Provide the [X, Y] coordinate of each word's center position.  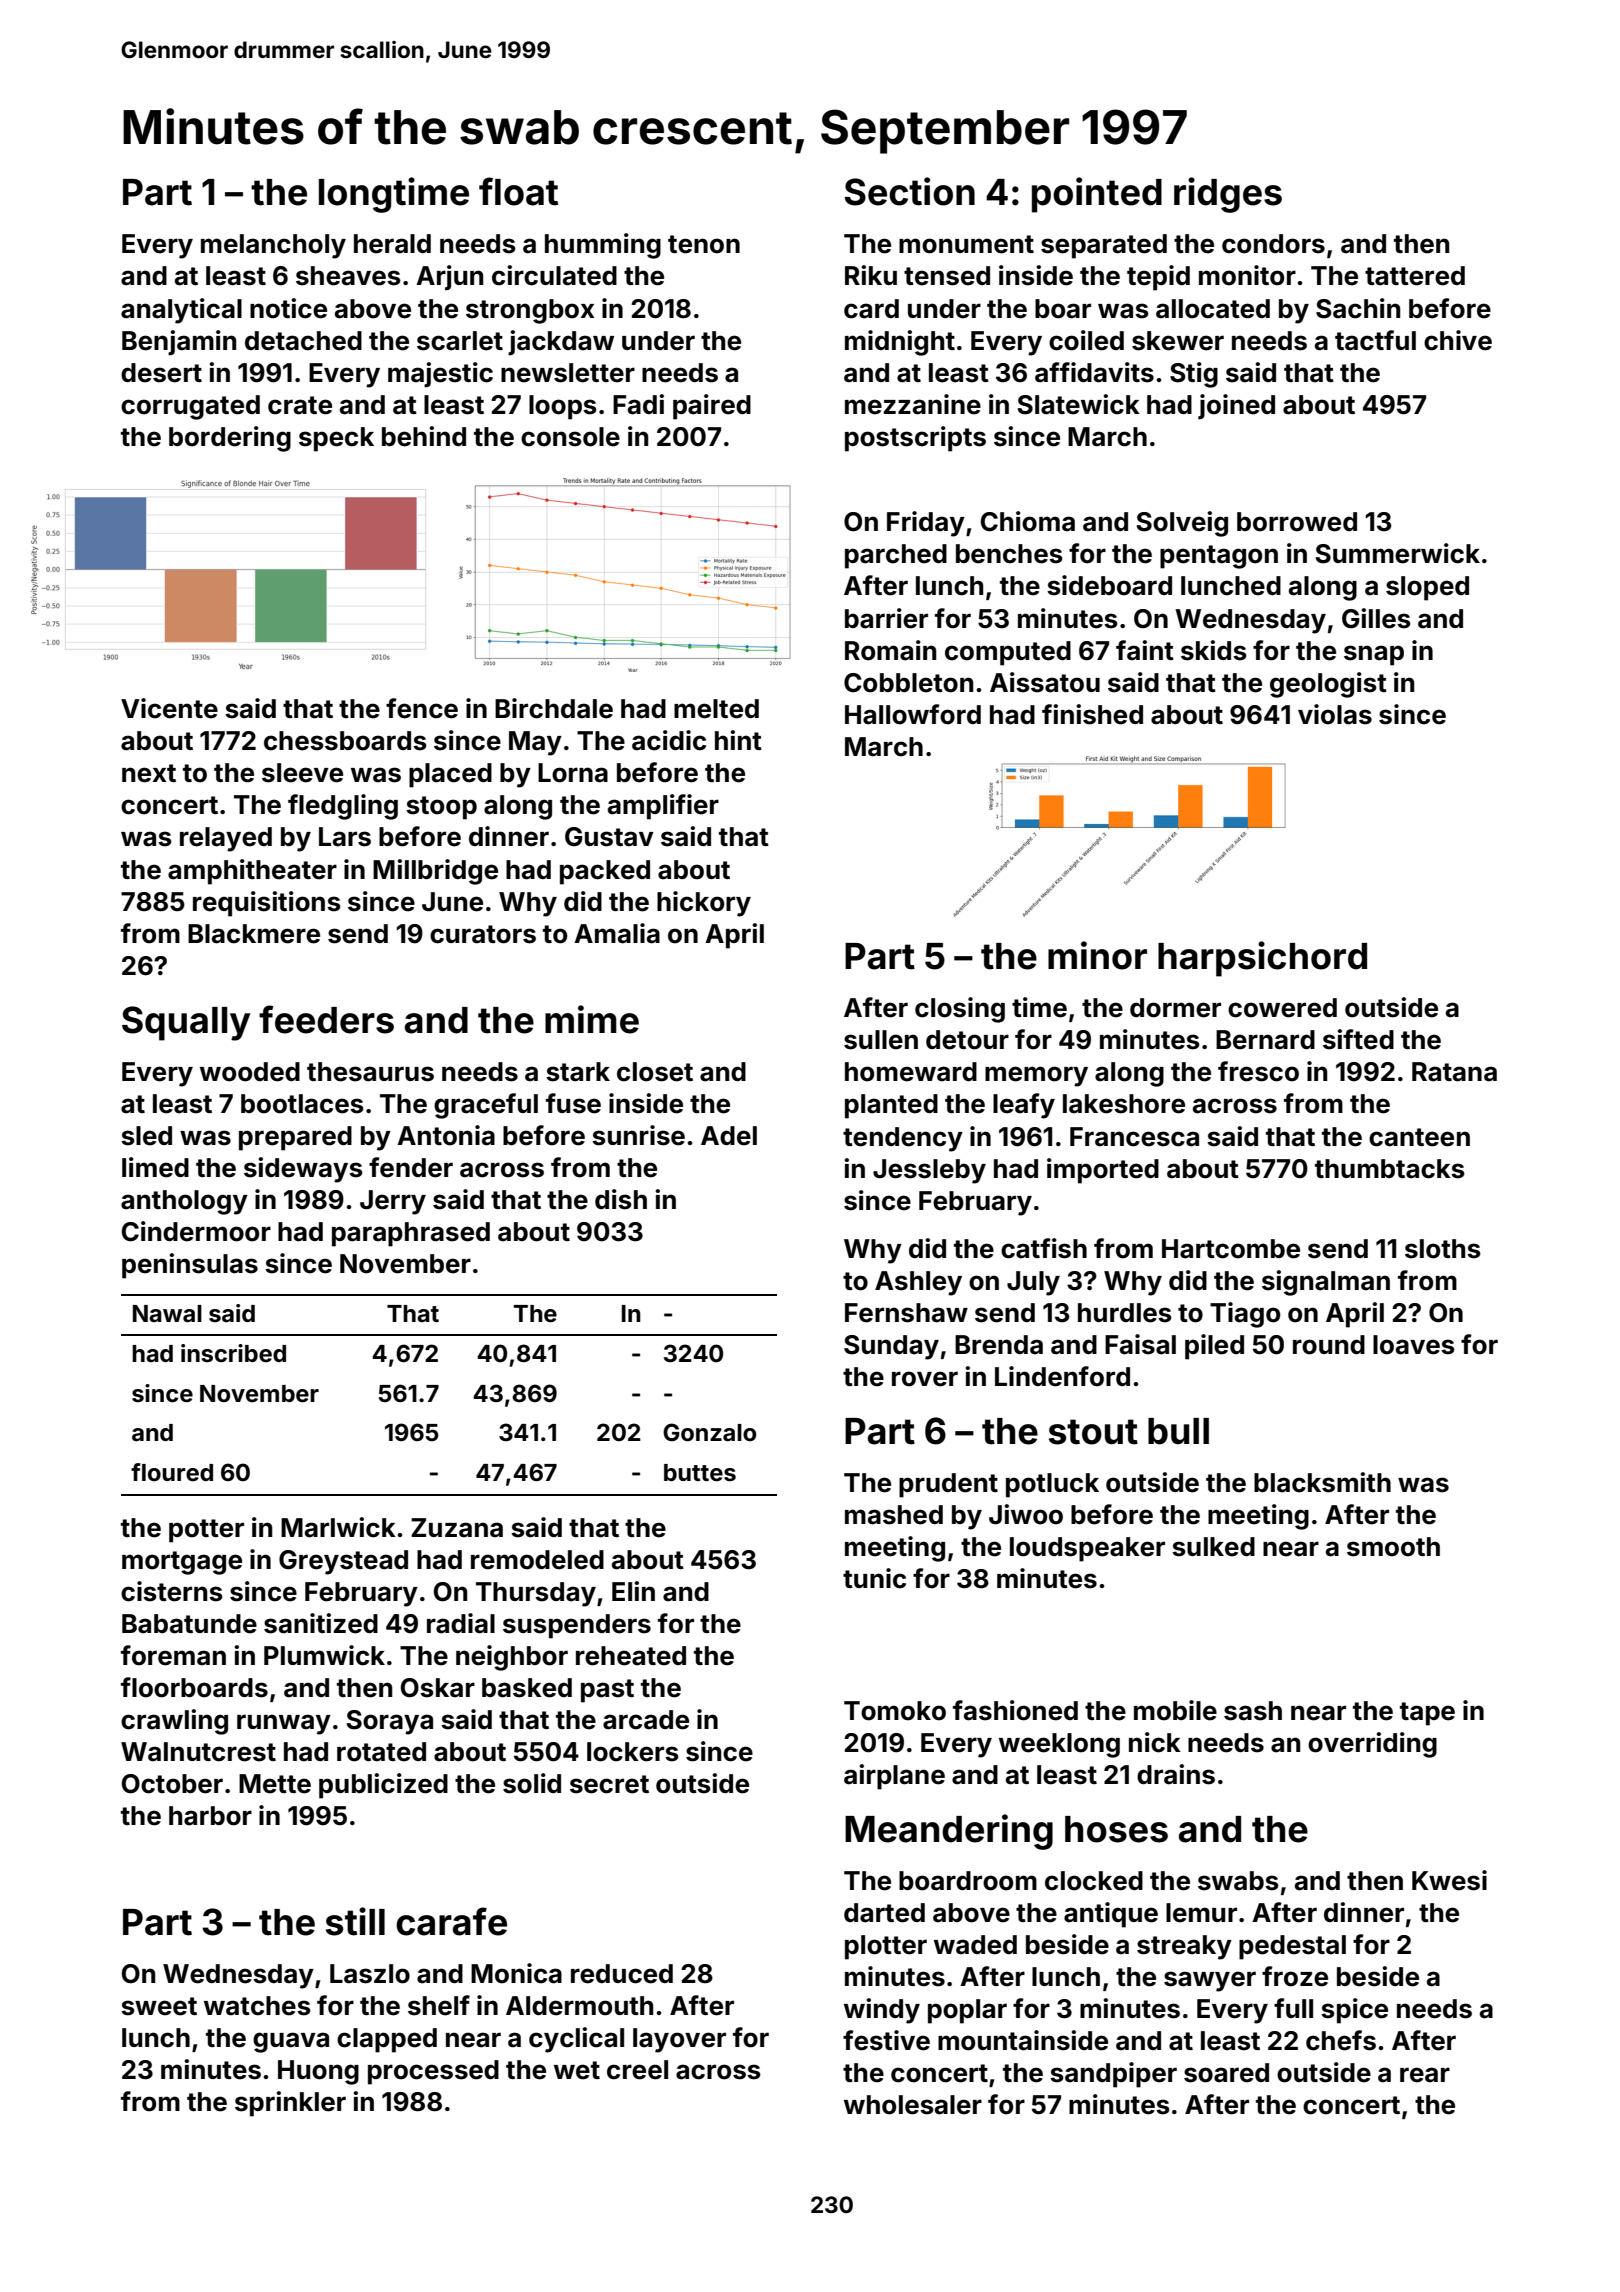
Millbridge [435, 872]
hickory [704, 904]
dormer [1175, 1008]
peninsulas [190, 1266]
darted [884, 1913]
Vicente [169, 708]
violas [1335, 714]
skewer [1178, 341]
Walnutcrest [198, 1752]
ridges [1228, 195]
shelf [439, 2005]
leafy [1024, 1106]
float [518, 191]
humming [603, 246]
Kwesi [1449, 1880]
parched [896, 556]
